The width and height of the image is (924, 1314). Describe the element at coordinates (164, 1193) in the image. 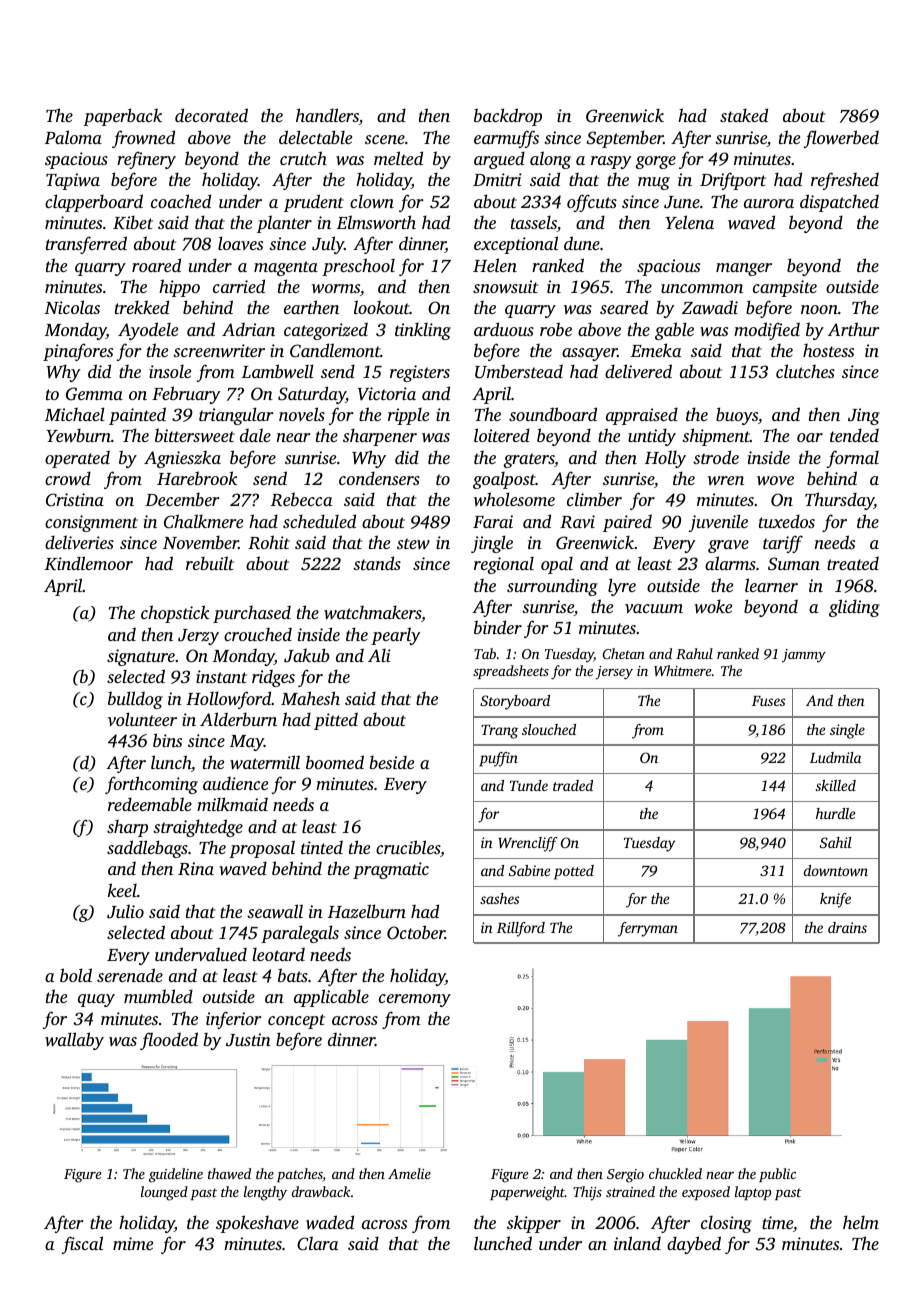

I see `lounged` at that location.
